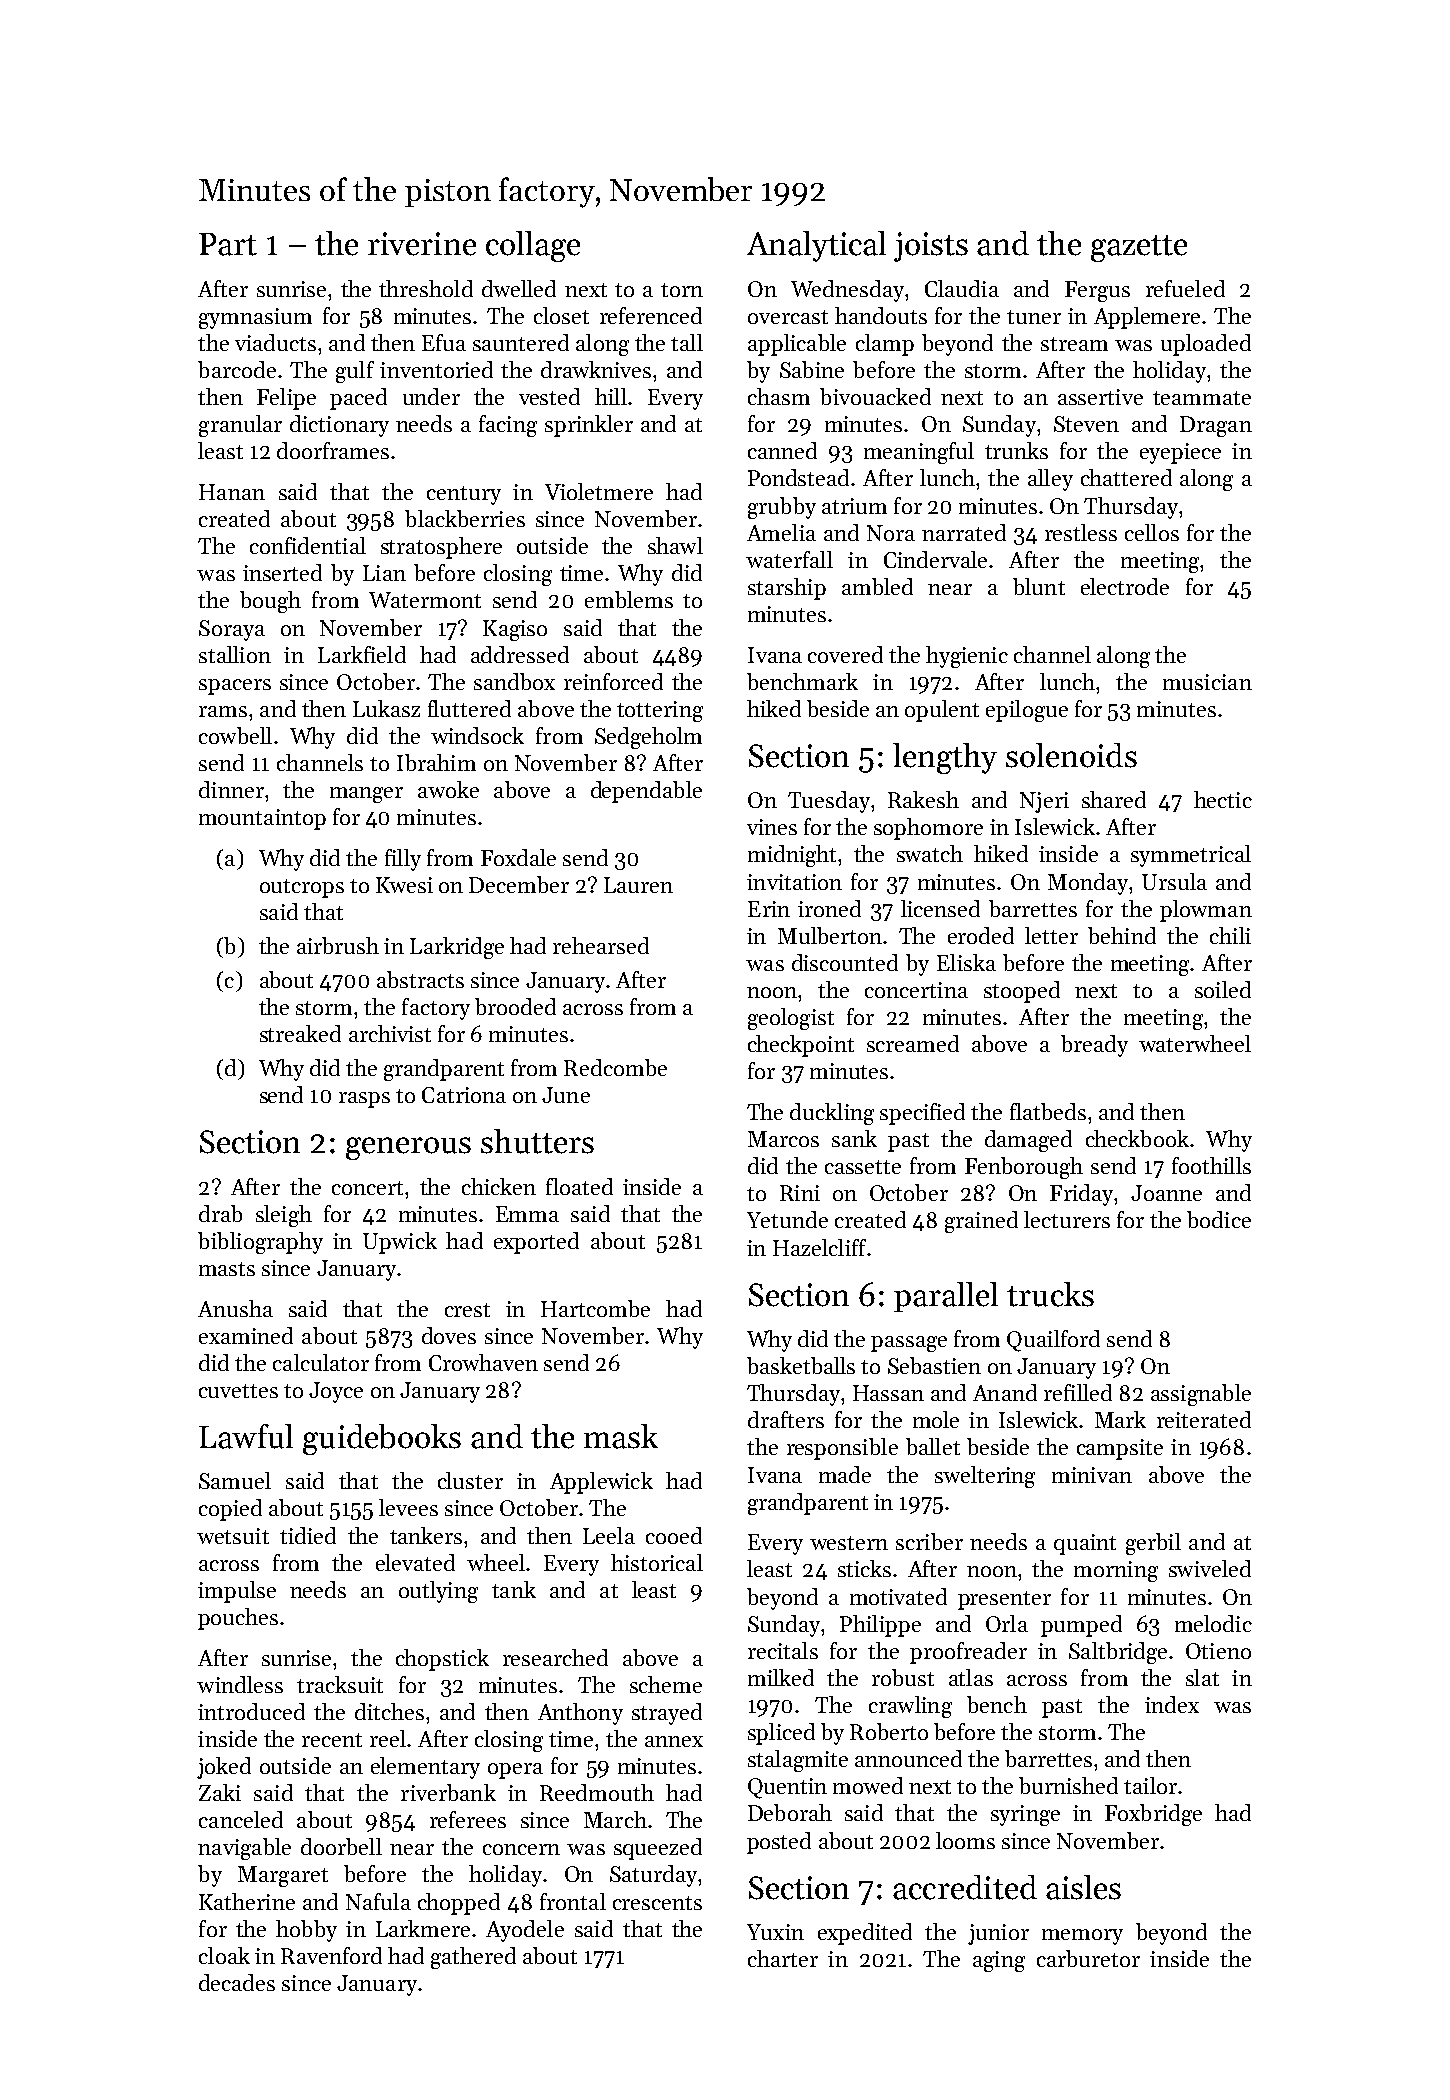  Describe the element at coordinates (533, 246) in the image. I see `collage` at that location.
